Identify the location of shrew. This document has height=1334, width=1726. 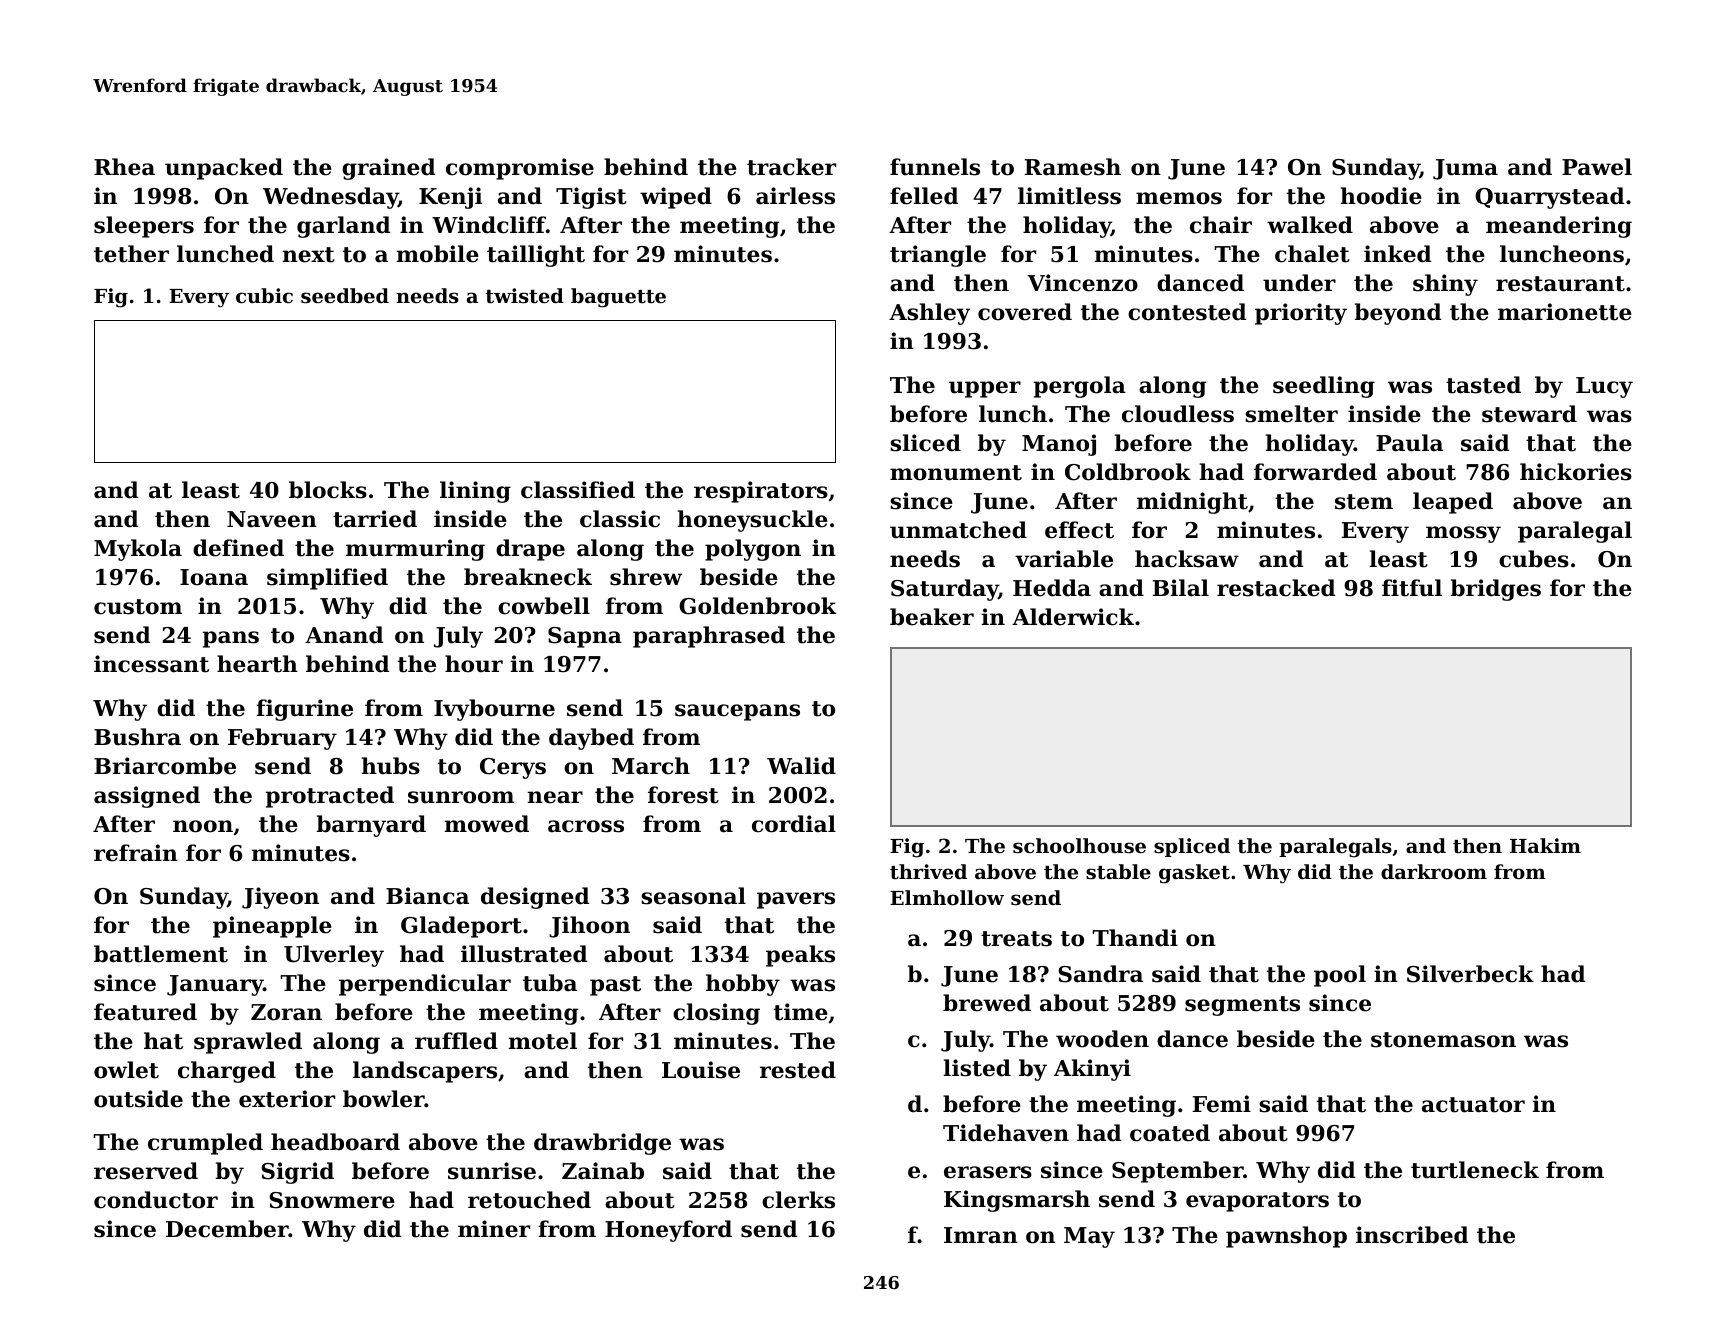
(646, 577).
